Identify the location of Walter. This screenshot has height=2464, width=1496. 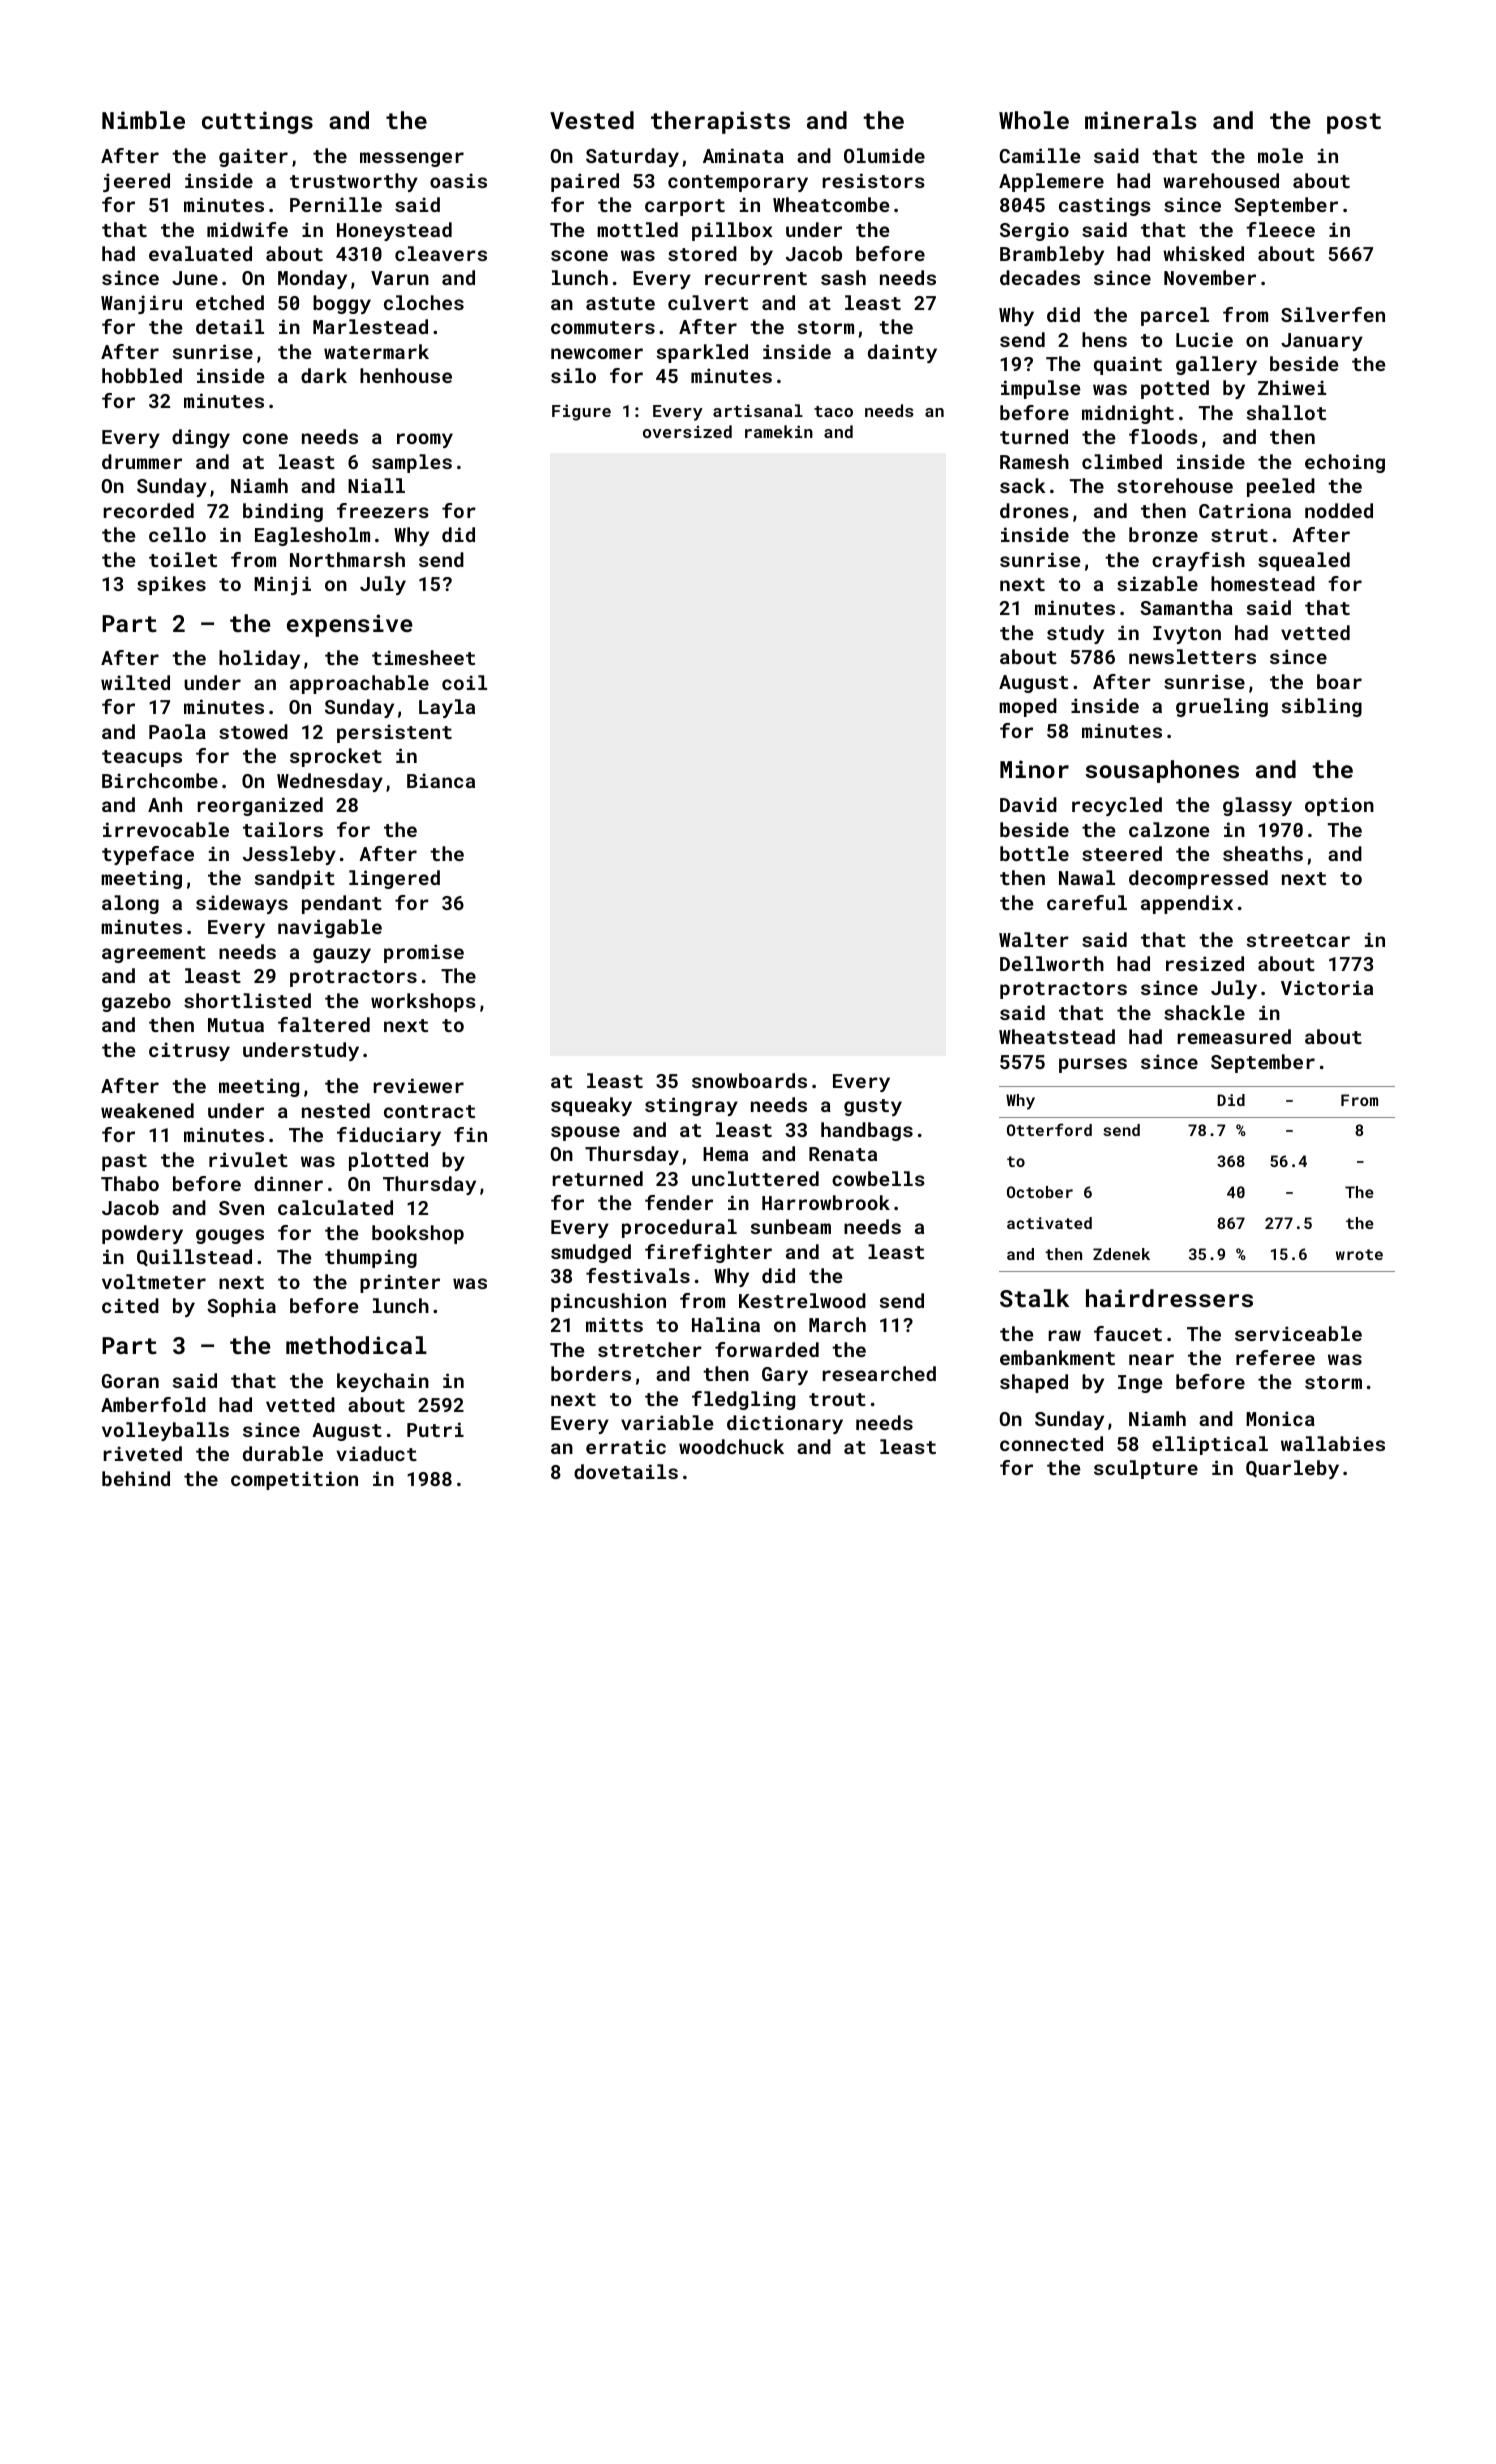
(1034, 939).
